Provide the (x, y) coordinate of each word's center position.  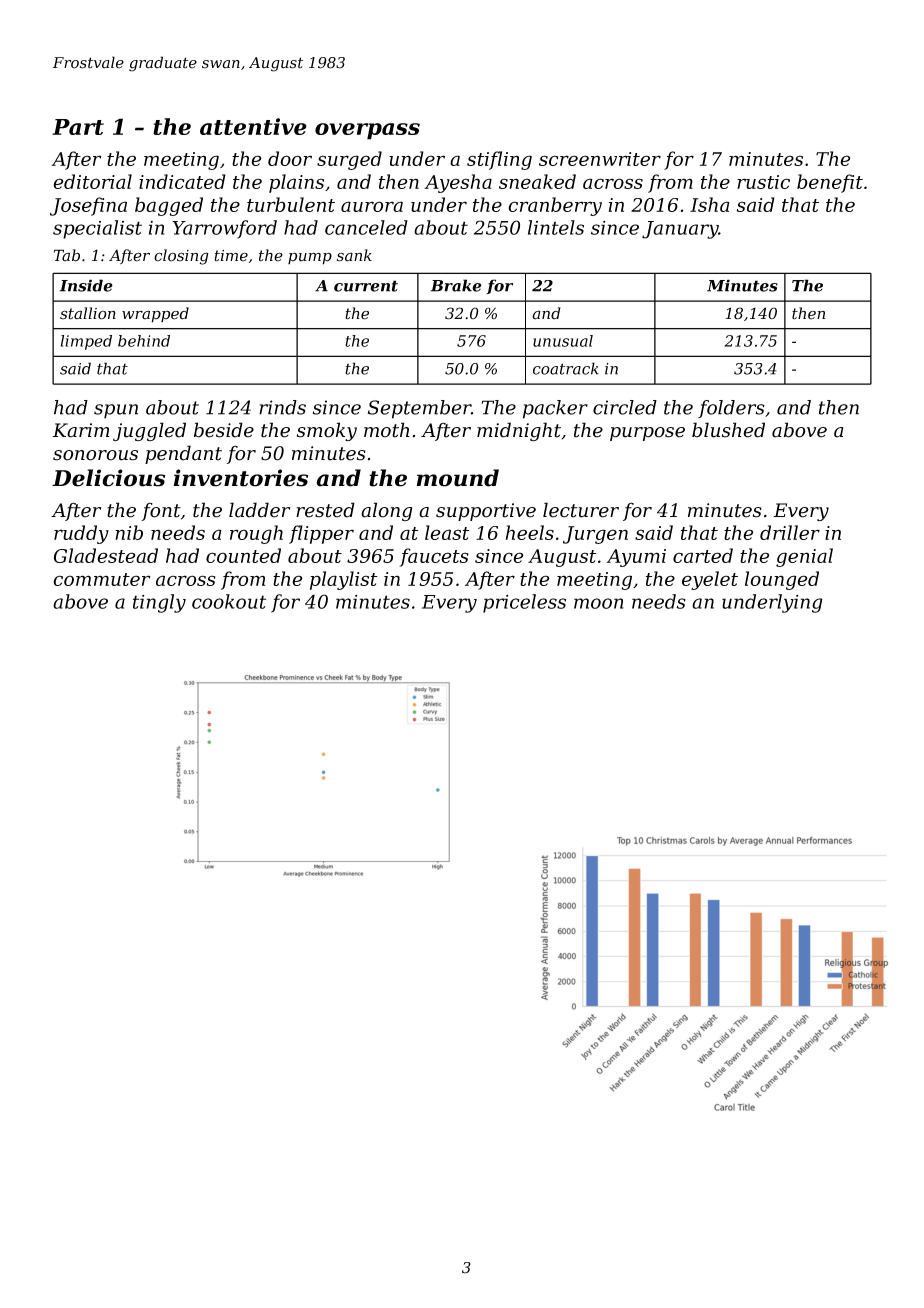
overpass (367, 131)
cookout (229, 601)
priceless (524, 603)
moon (599, 603)
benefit (830, 183)
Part (78, 127)
